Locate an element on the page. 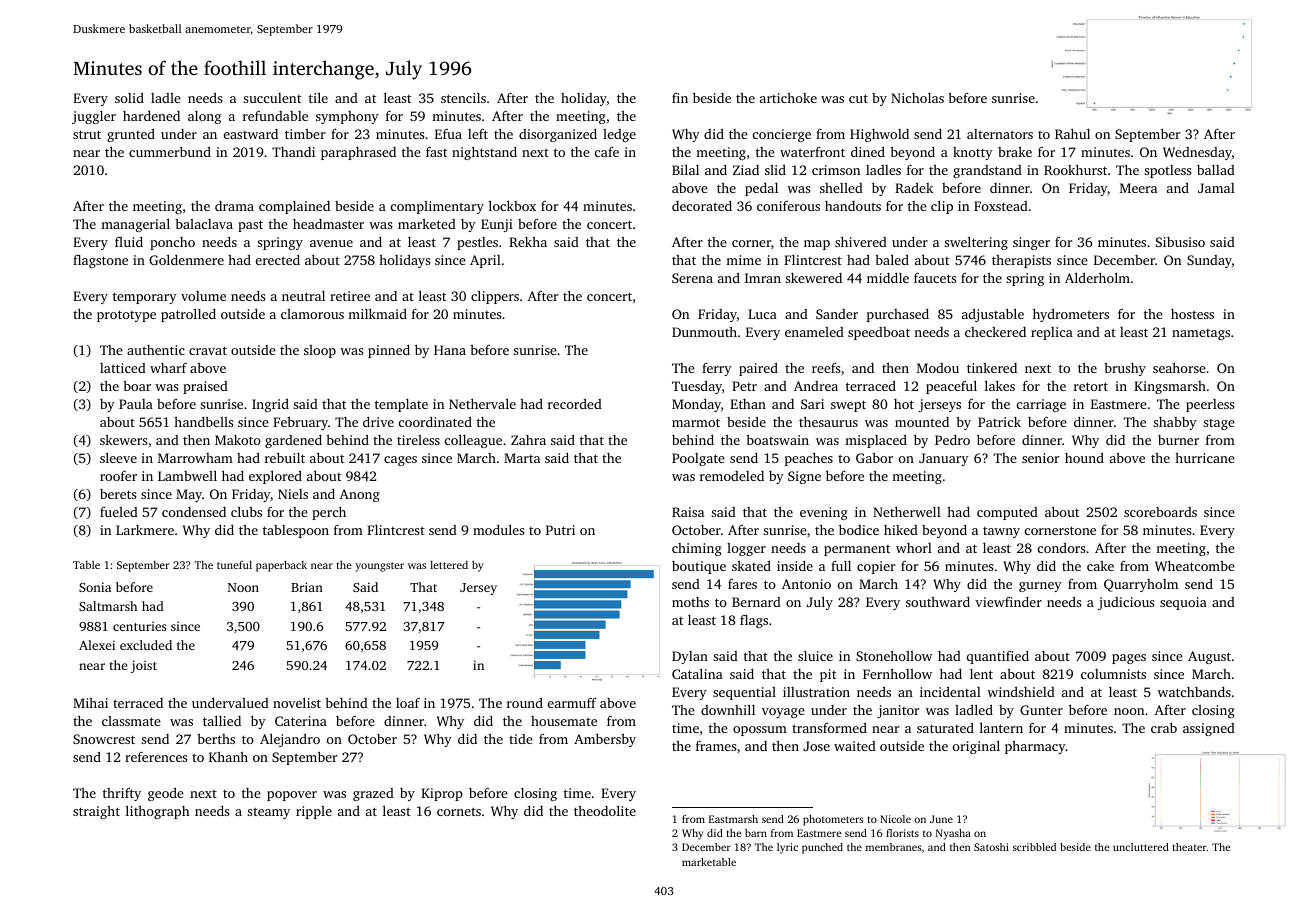  Rahul is located at coordinates (1072, 133).
